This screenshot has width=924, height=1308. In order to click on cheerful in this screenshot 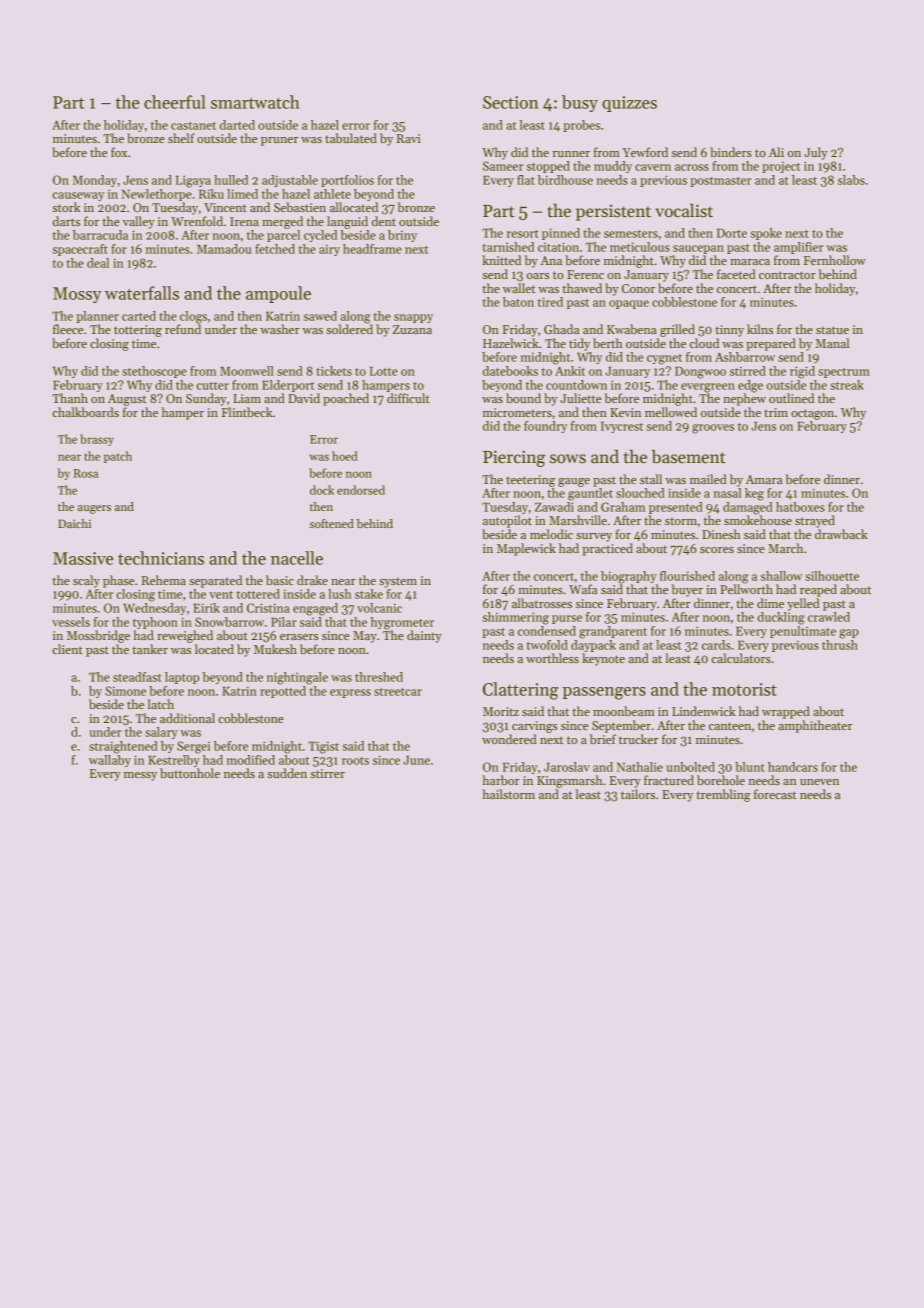, I will do `click(175, 102)`.
